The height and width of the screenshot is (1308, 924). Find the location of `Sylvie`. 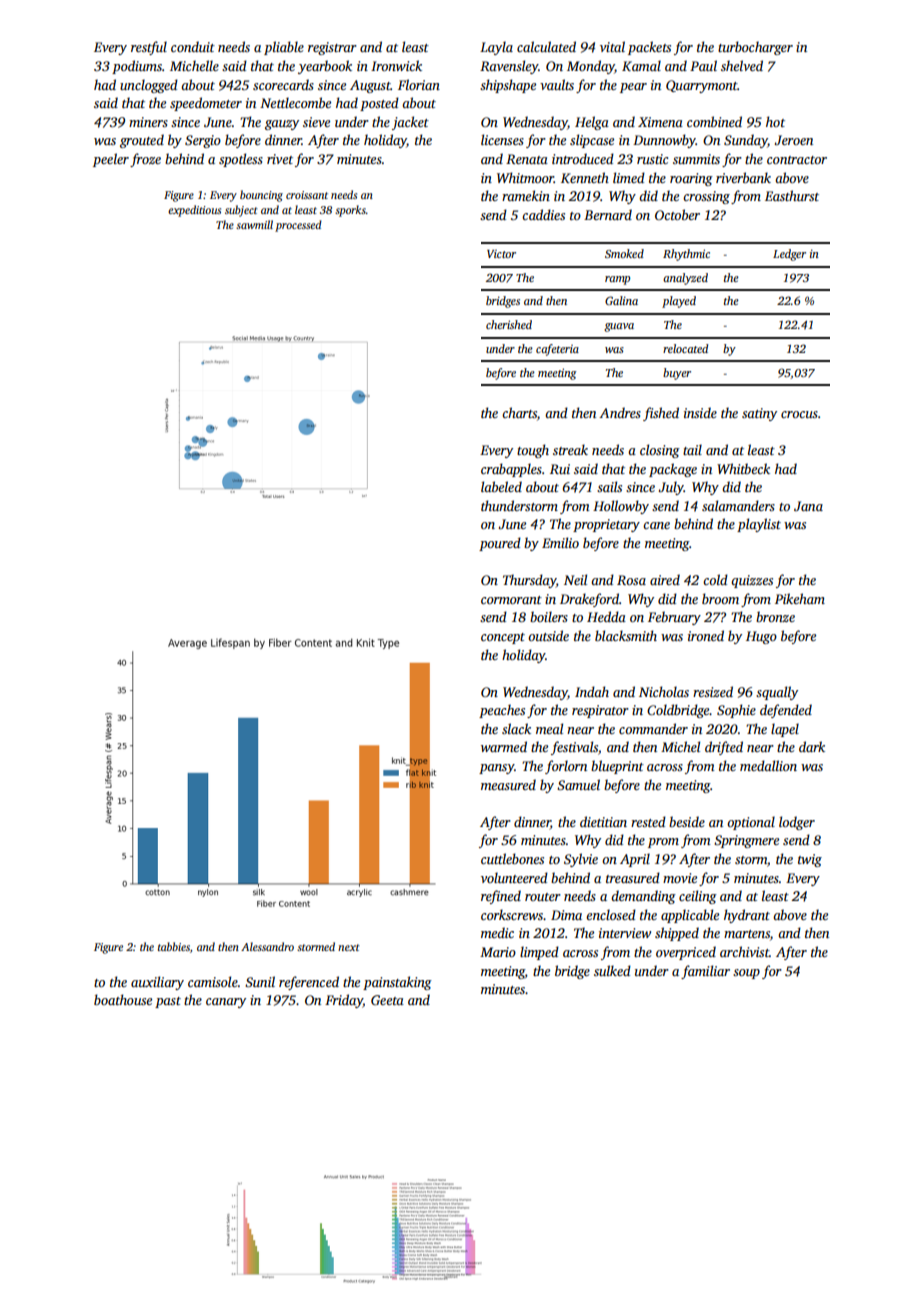

Sylvie is located at coordinates (581, 860).
